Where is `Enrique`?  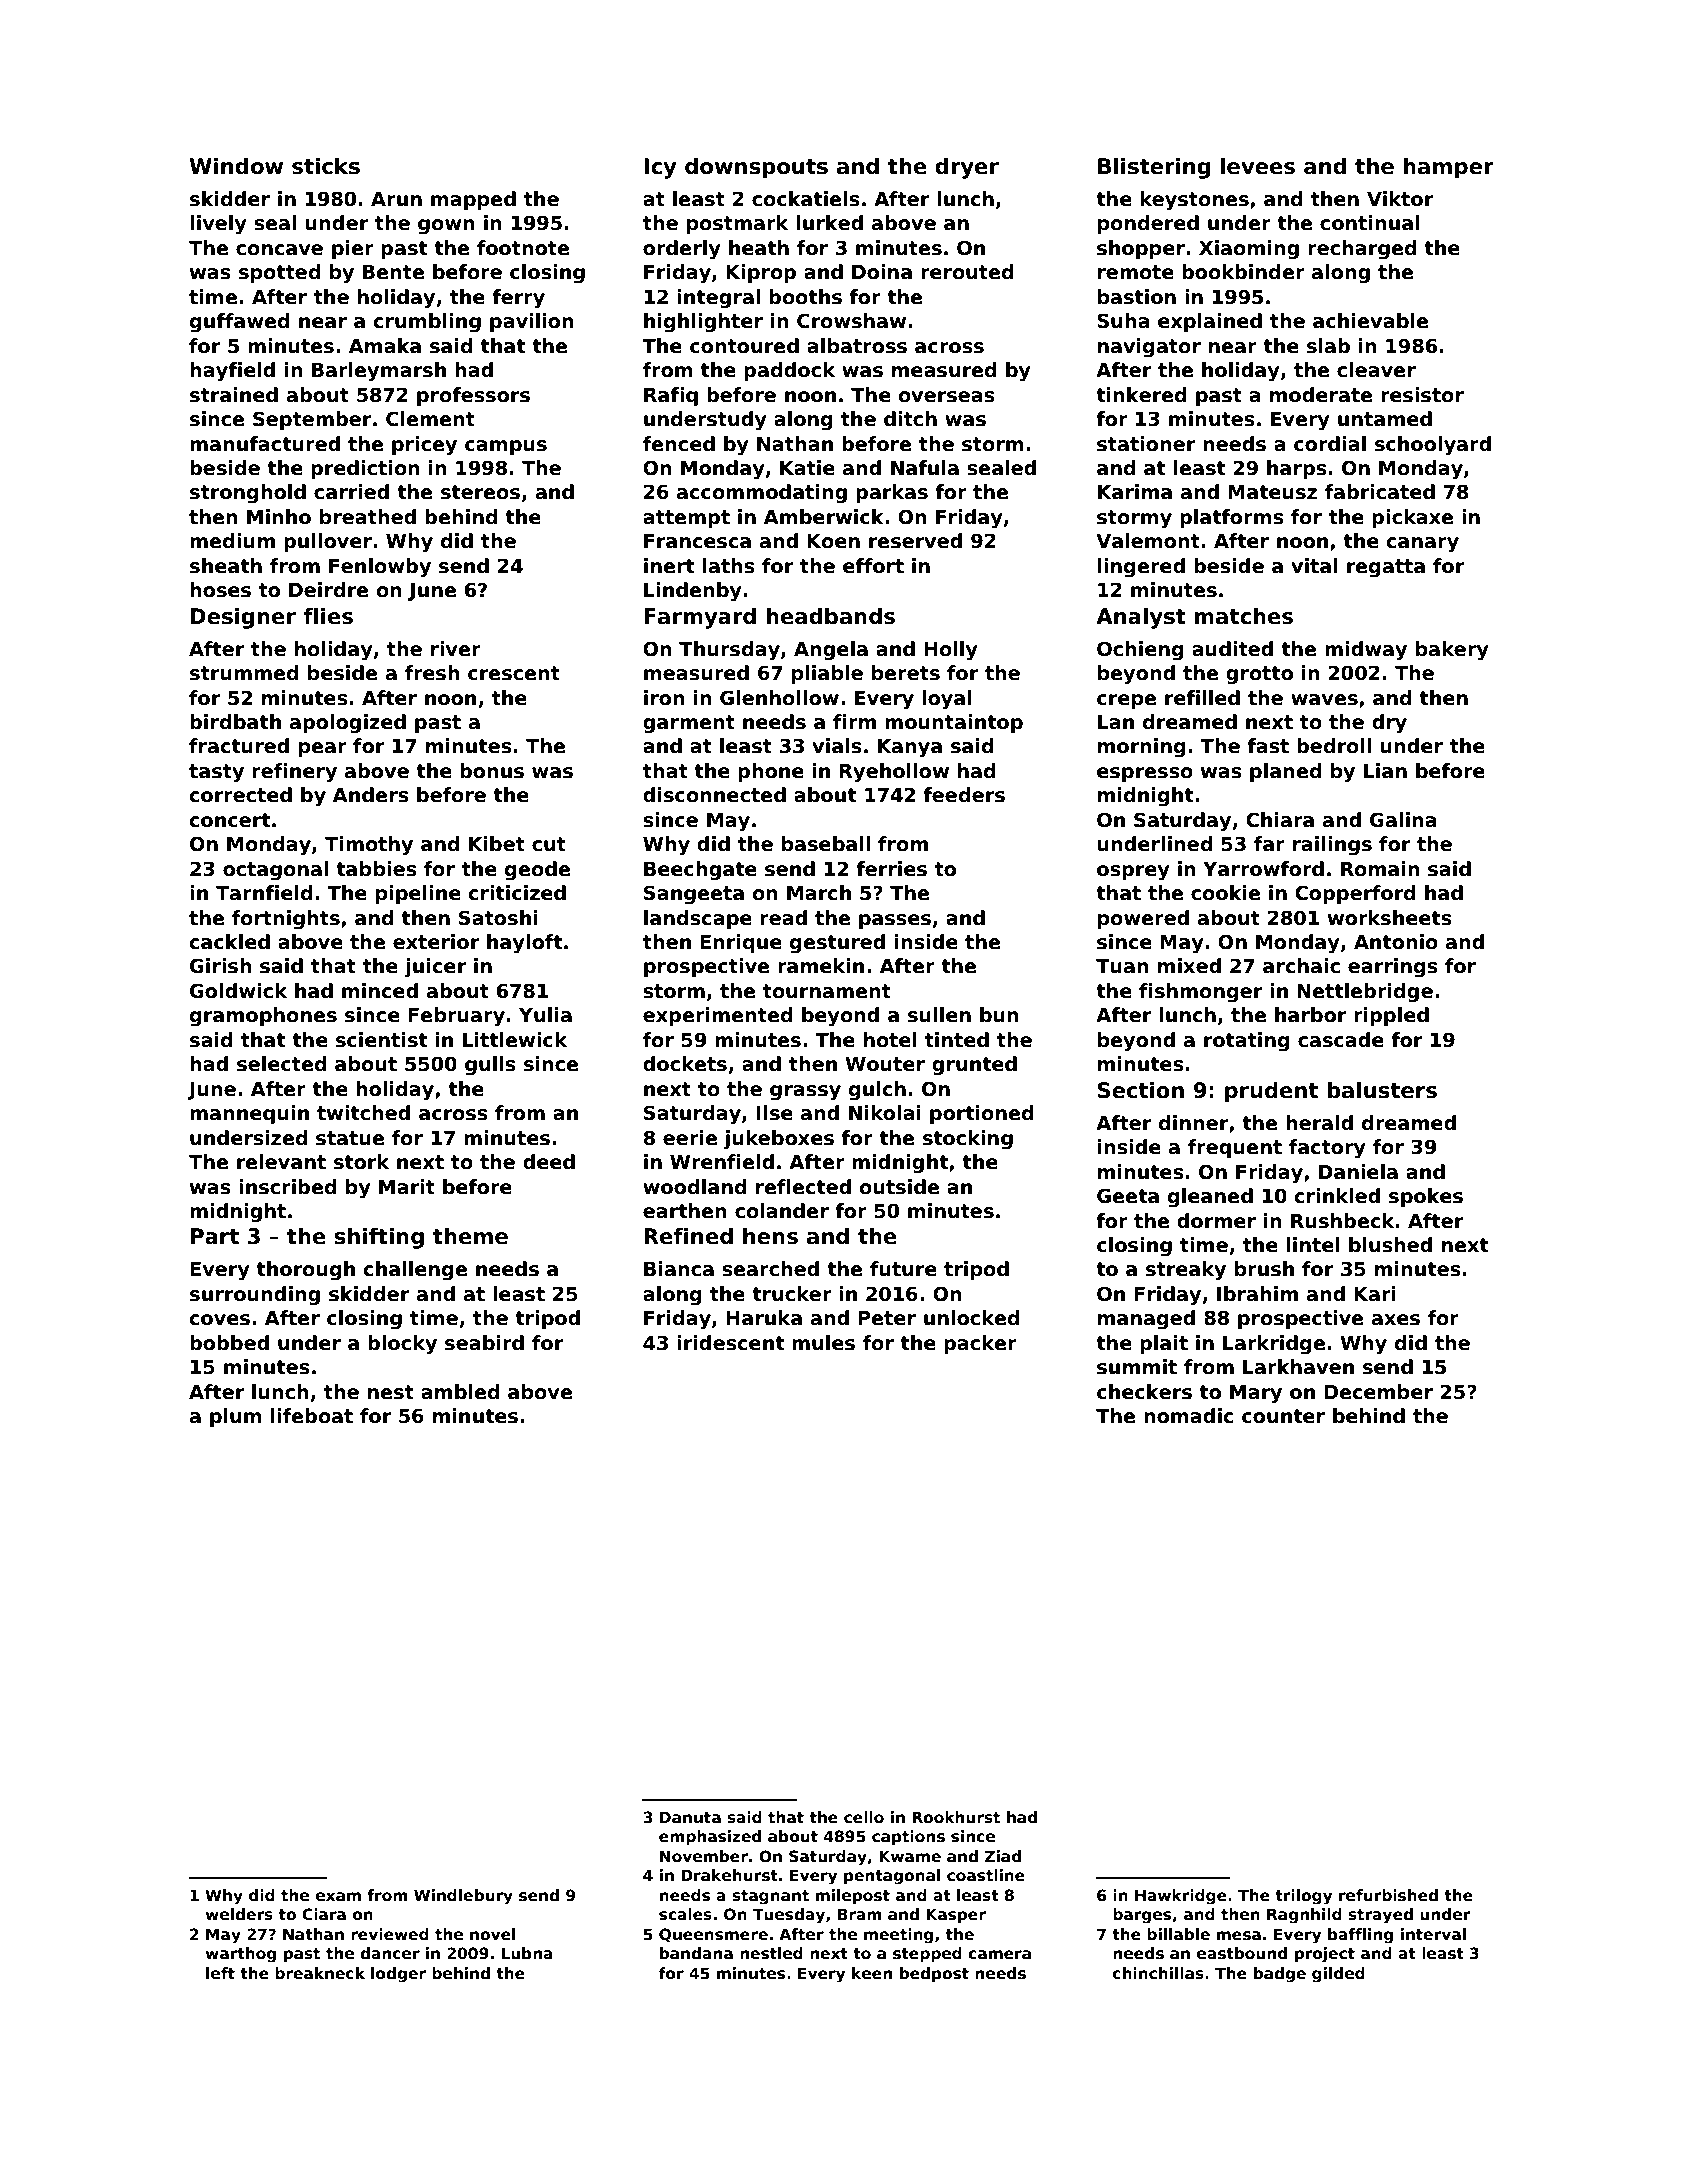 Enrique is located at coordinates (741, 943).
